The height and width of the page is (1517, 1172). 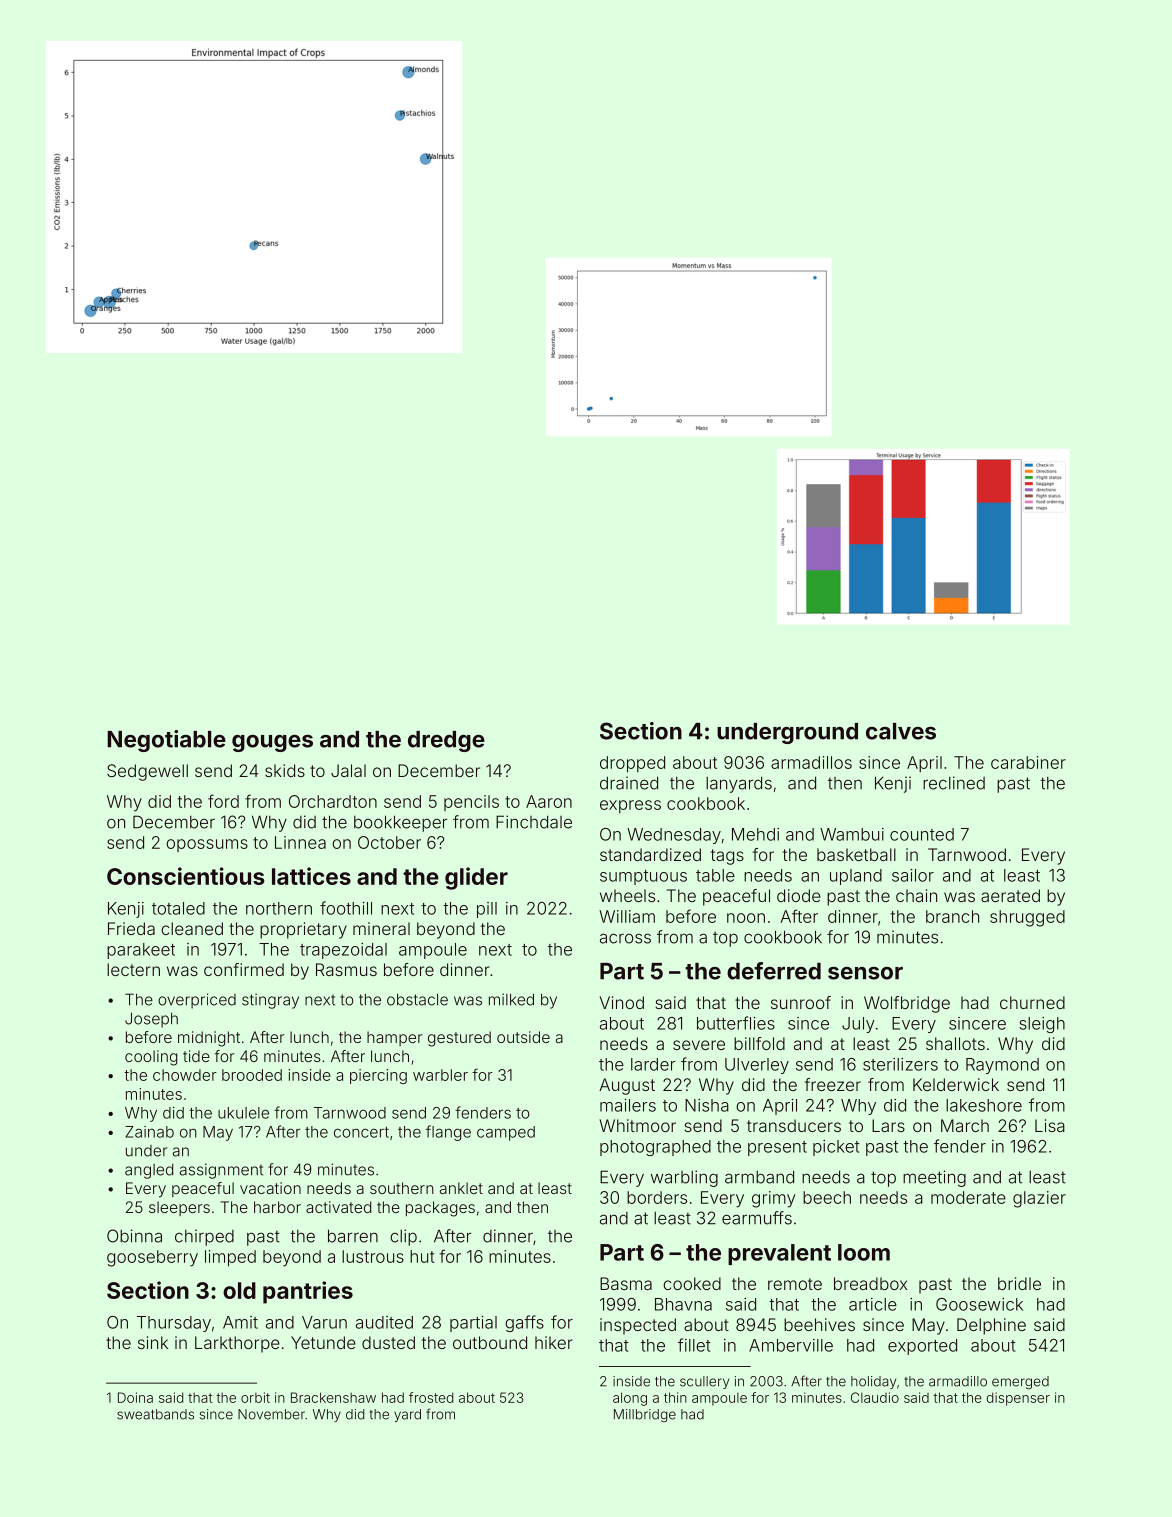 I want to click on Orchardton, so click(x=333, y=801).
